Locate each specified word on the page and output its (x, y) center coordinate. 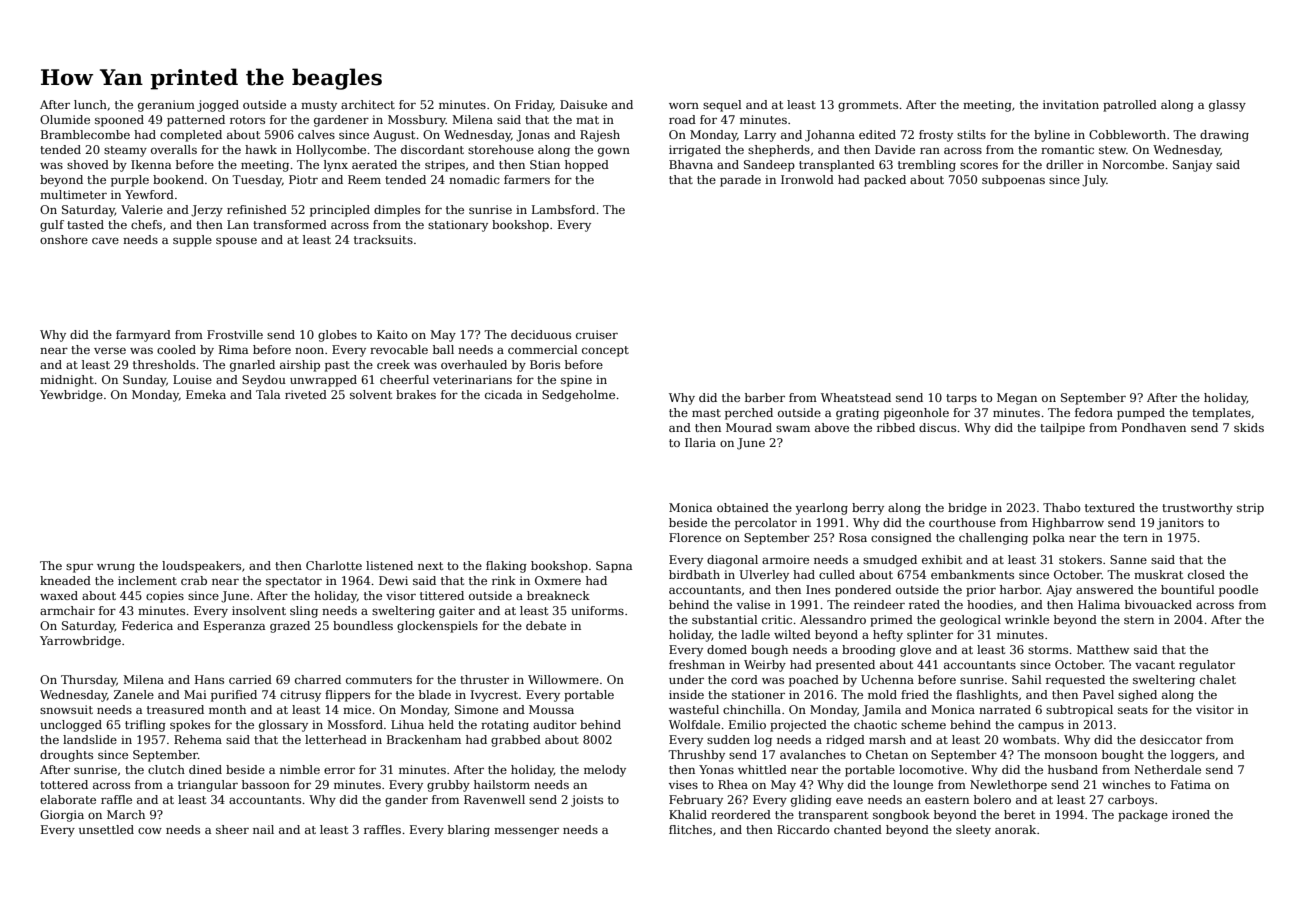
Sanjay (1192, 166)
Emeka (206, 394)
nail (263, 829)
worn (684, 105)
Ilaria (700, 442)
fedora (1094, 412)
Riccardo (803, 829)
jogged (218, 106)
